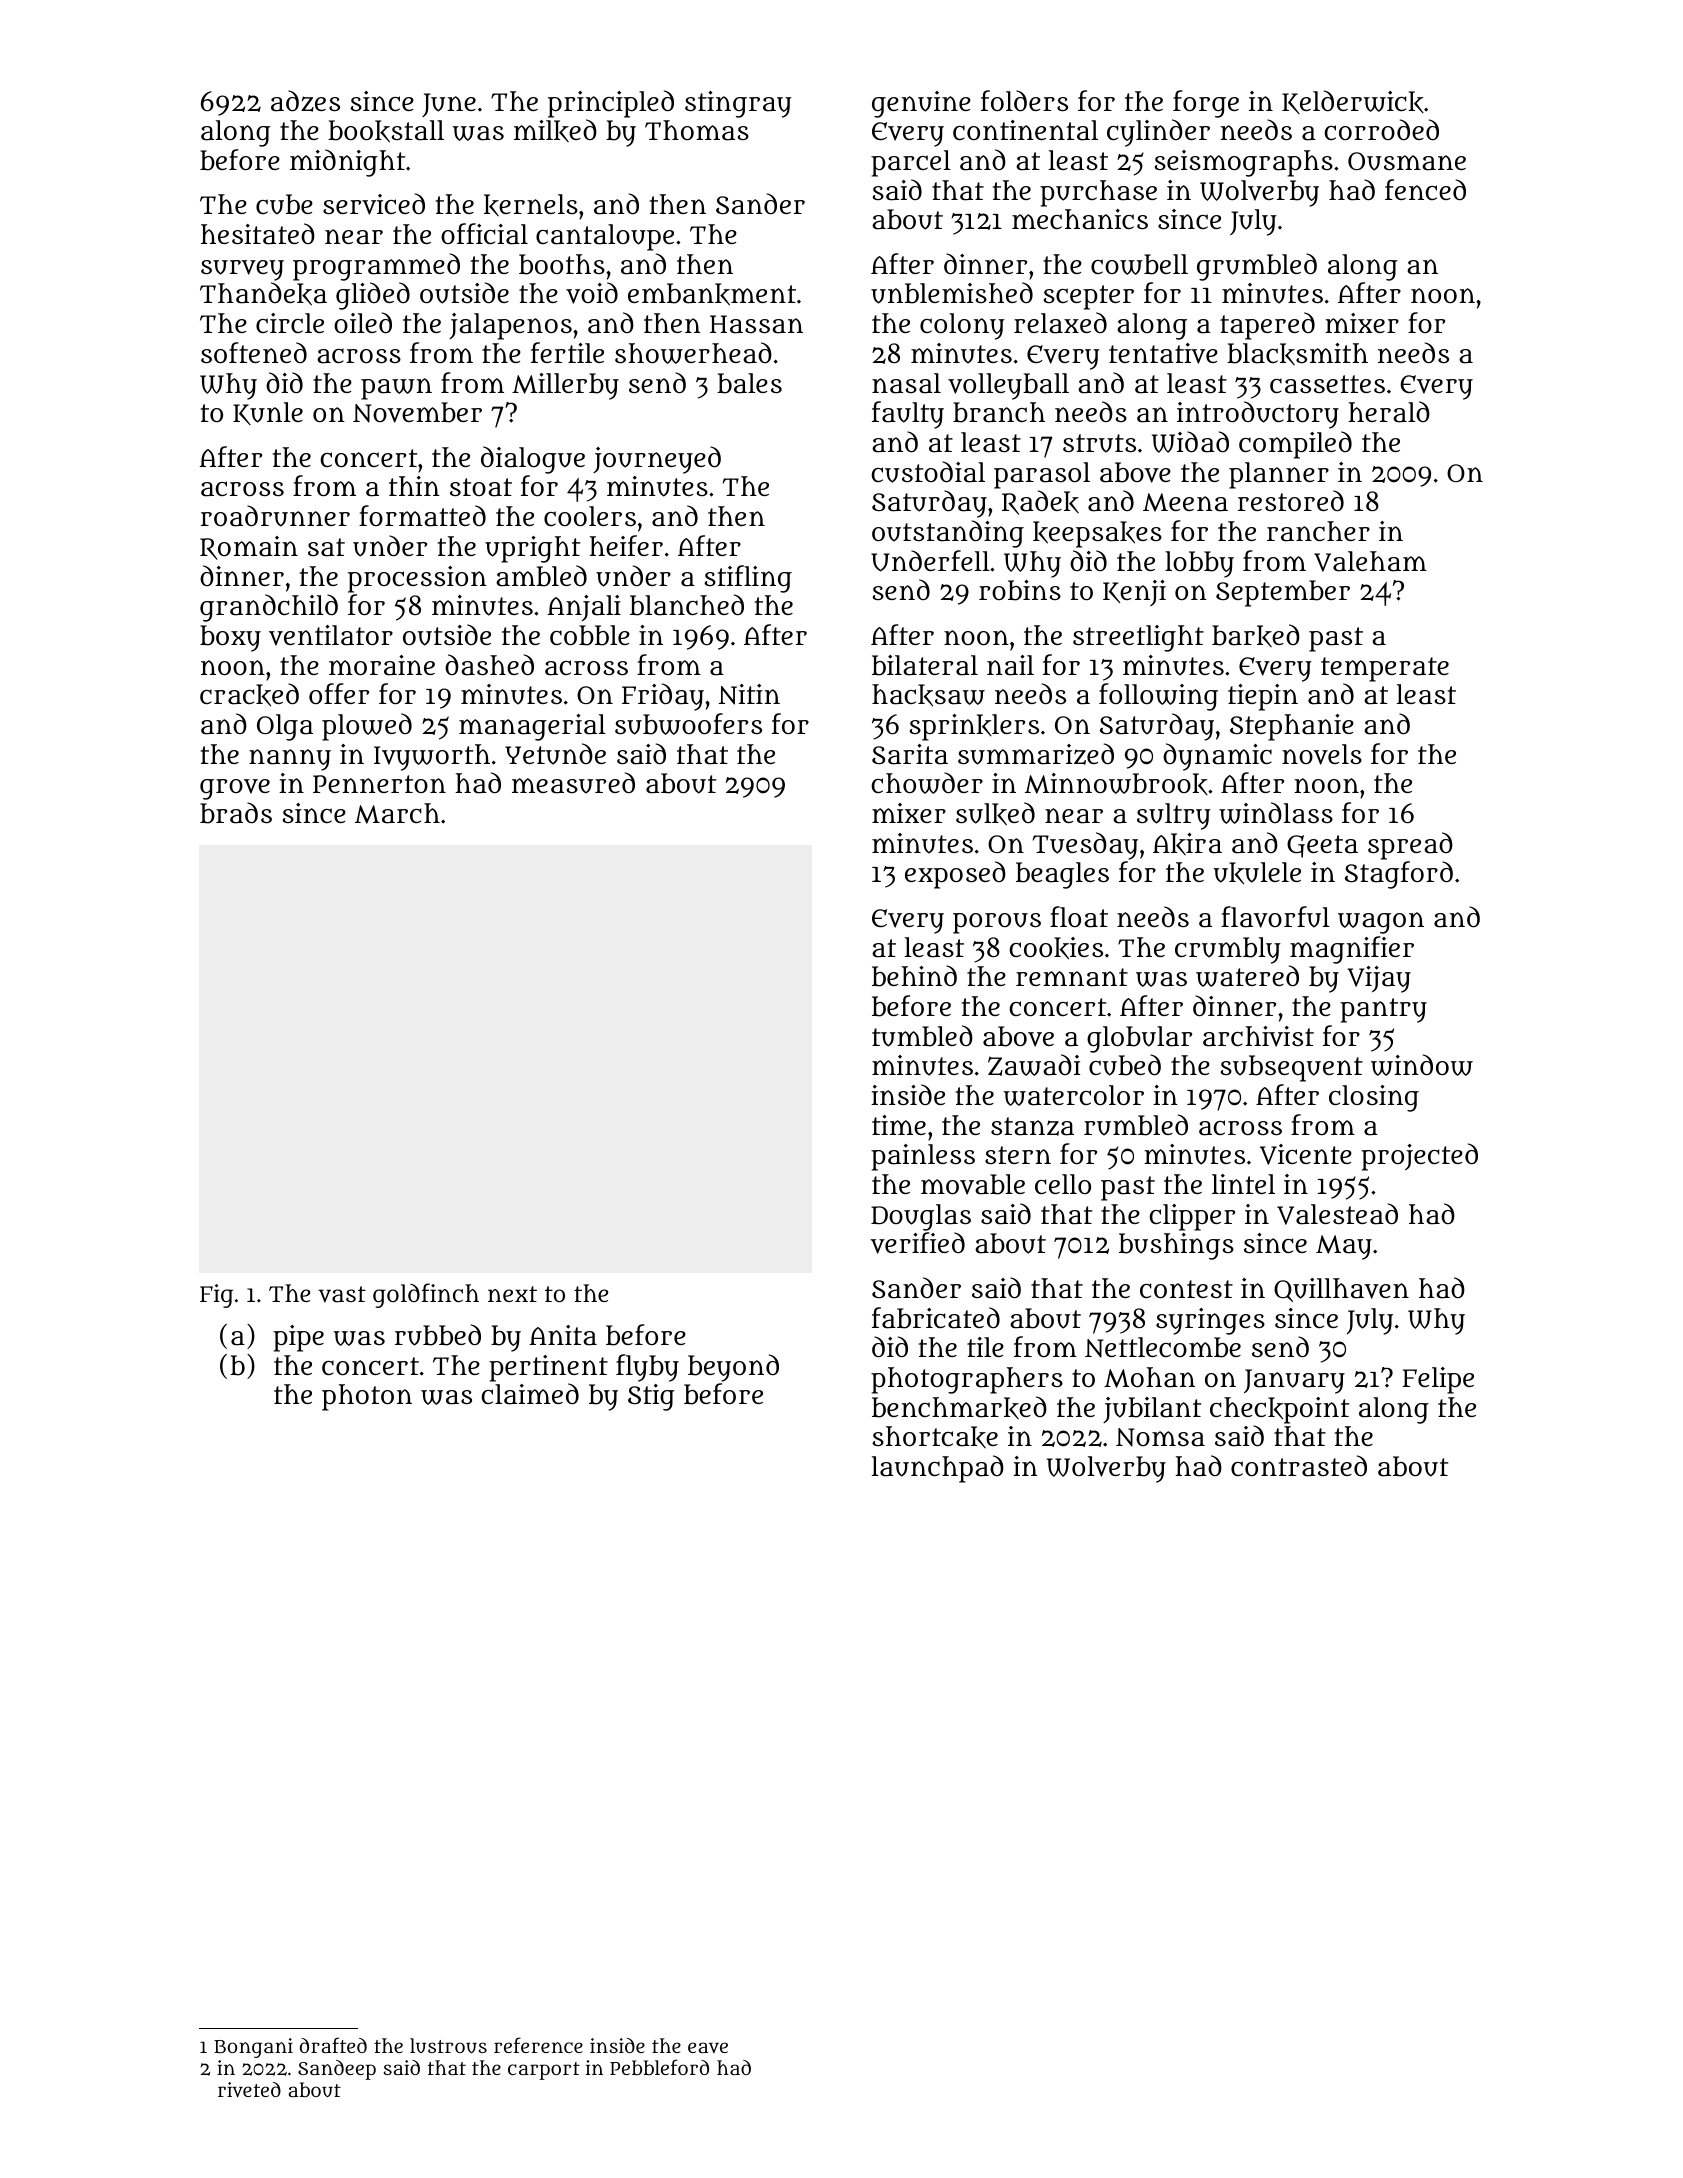 Image resolution: width=1683 pixels, height=2178 pixels. I want to click on blacksmith, so click(1297, 354).
